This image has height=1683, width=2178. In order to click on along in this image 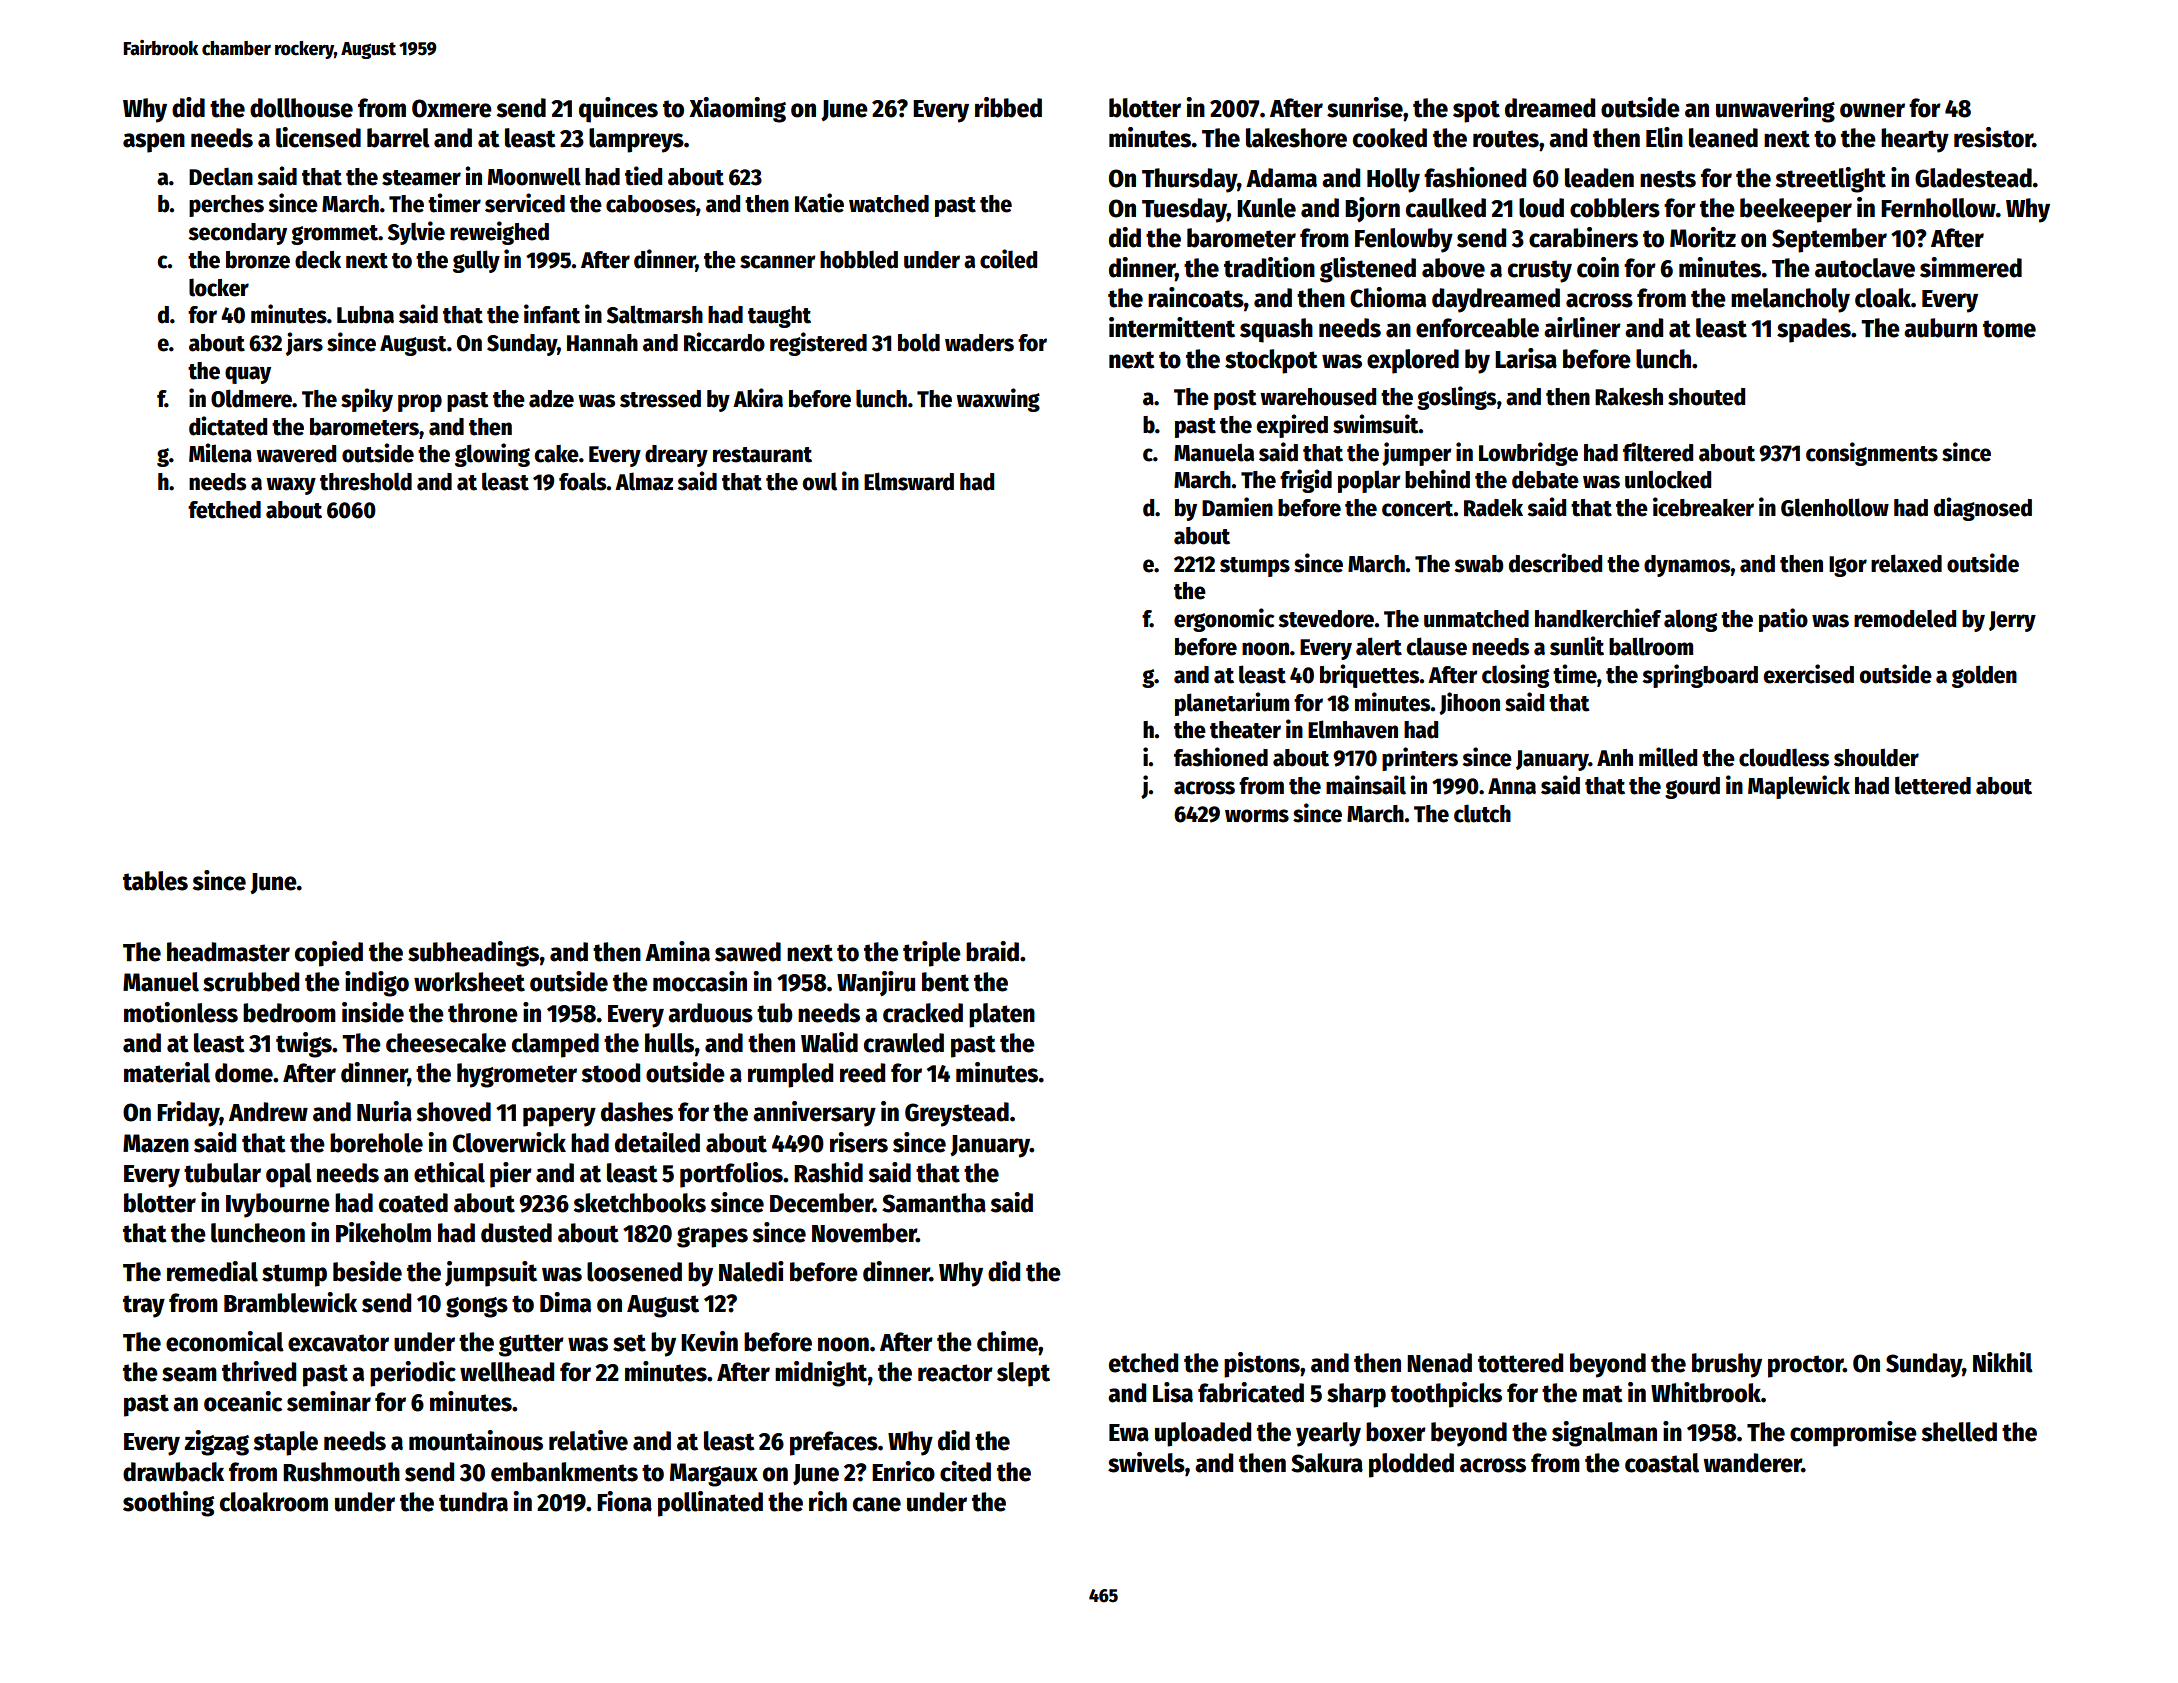, I will do `click(1690, 620)`.
